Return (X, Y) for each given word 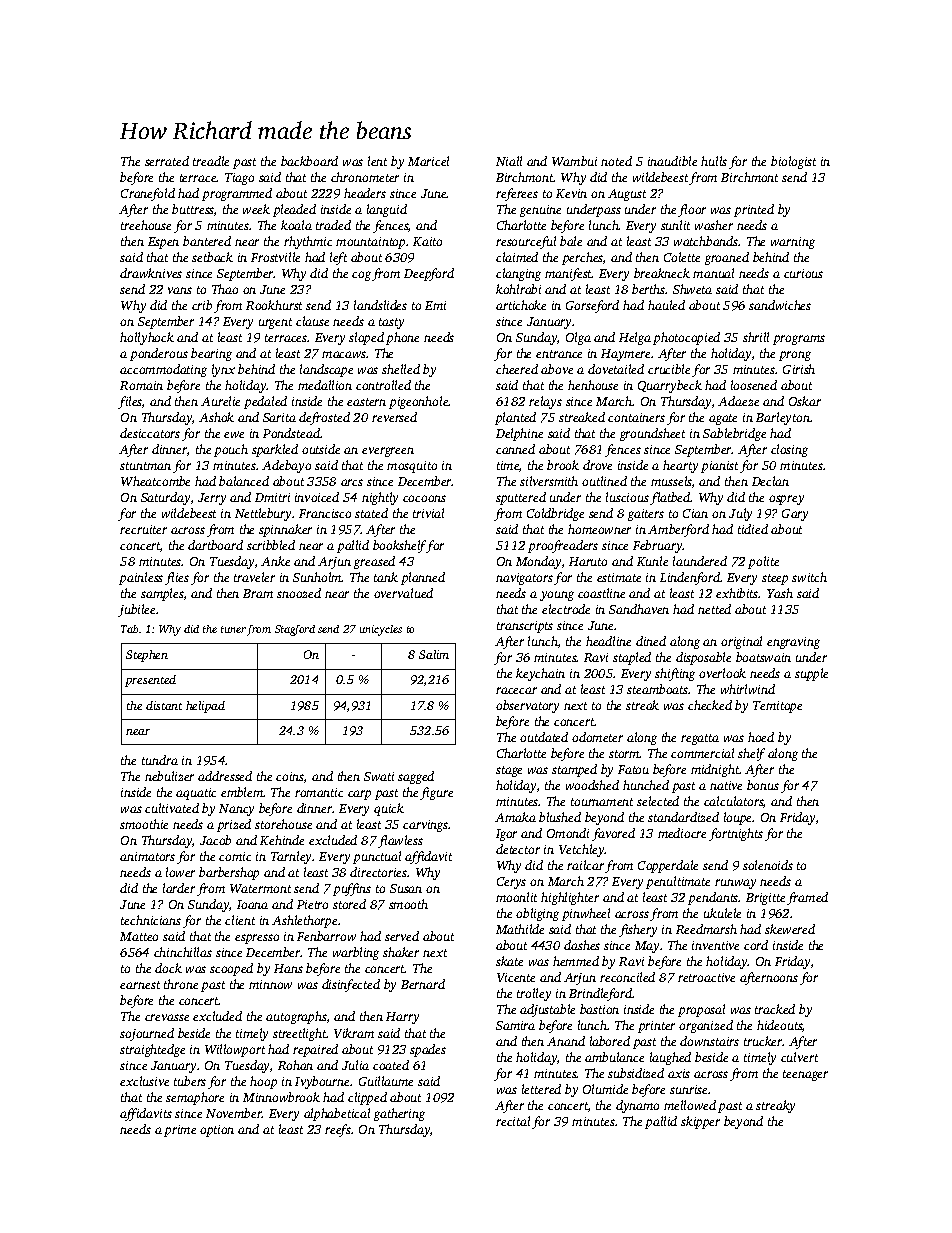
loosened (754, 385)
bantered (207, 241)
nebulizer (169, 776)
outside (321, 449)
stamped (574, 770)
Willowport (235, 1050)
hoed (761, 737)
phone (402, 338)
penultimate (678, 882)
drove (597, 465)
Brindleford (601, 994)
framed (807, 898)
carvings (425, 826)
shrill (756, 337)
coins (290, 776)
